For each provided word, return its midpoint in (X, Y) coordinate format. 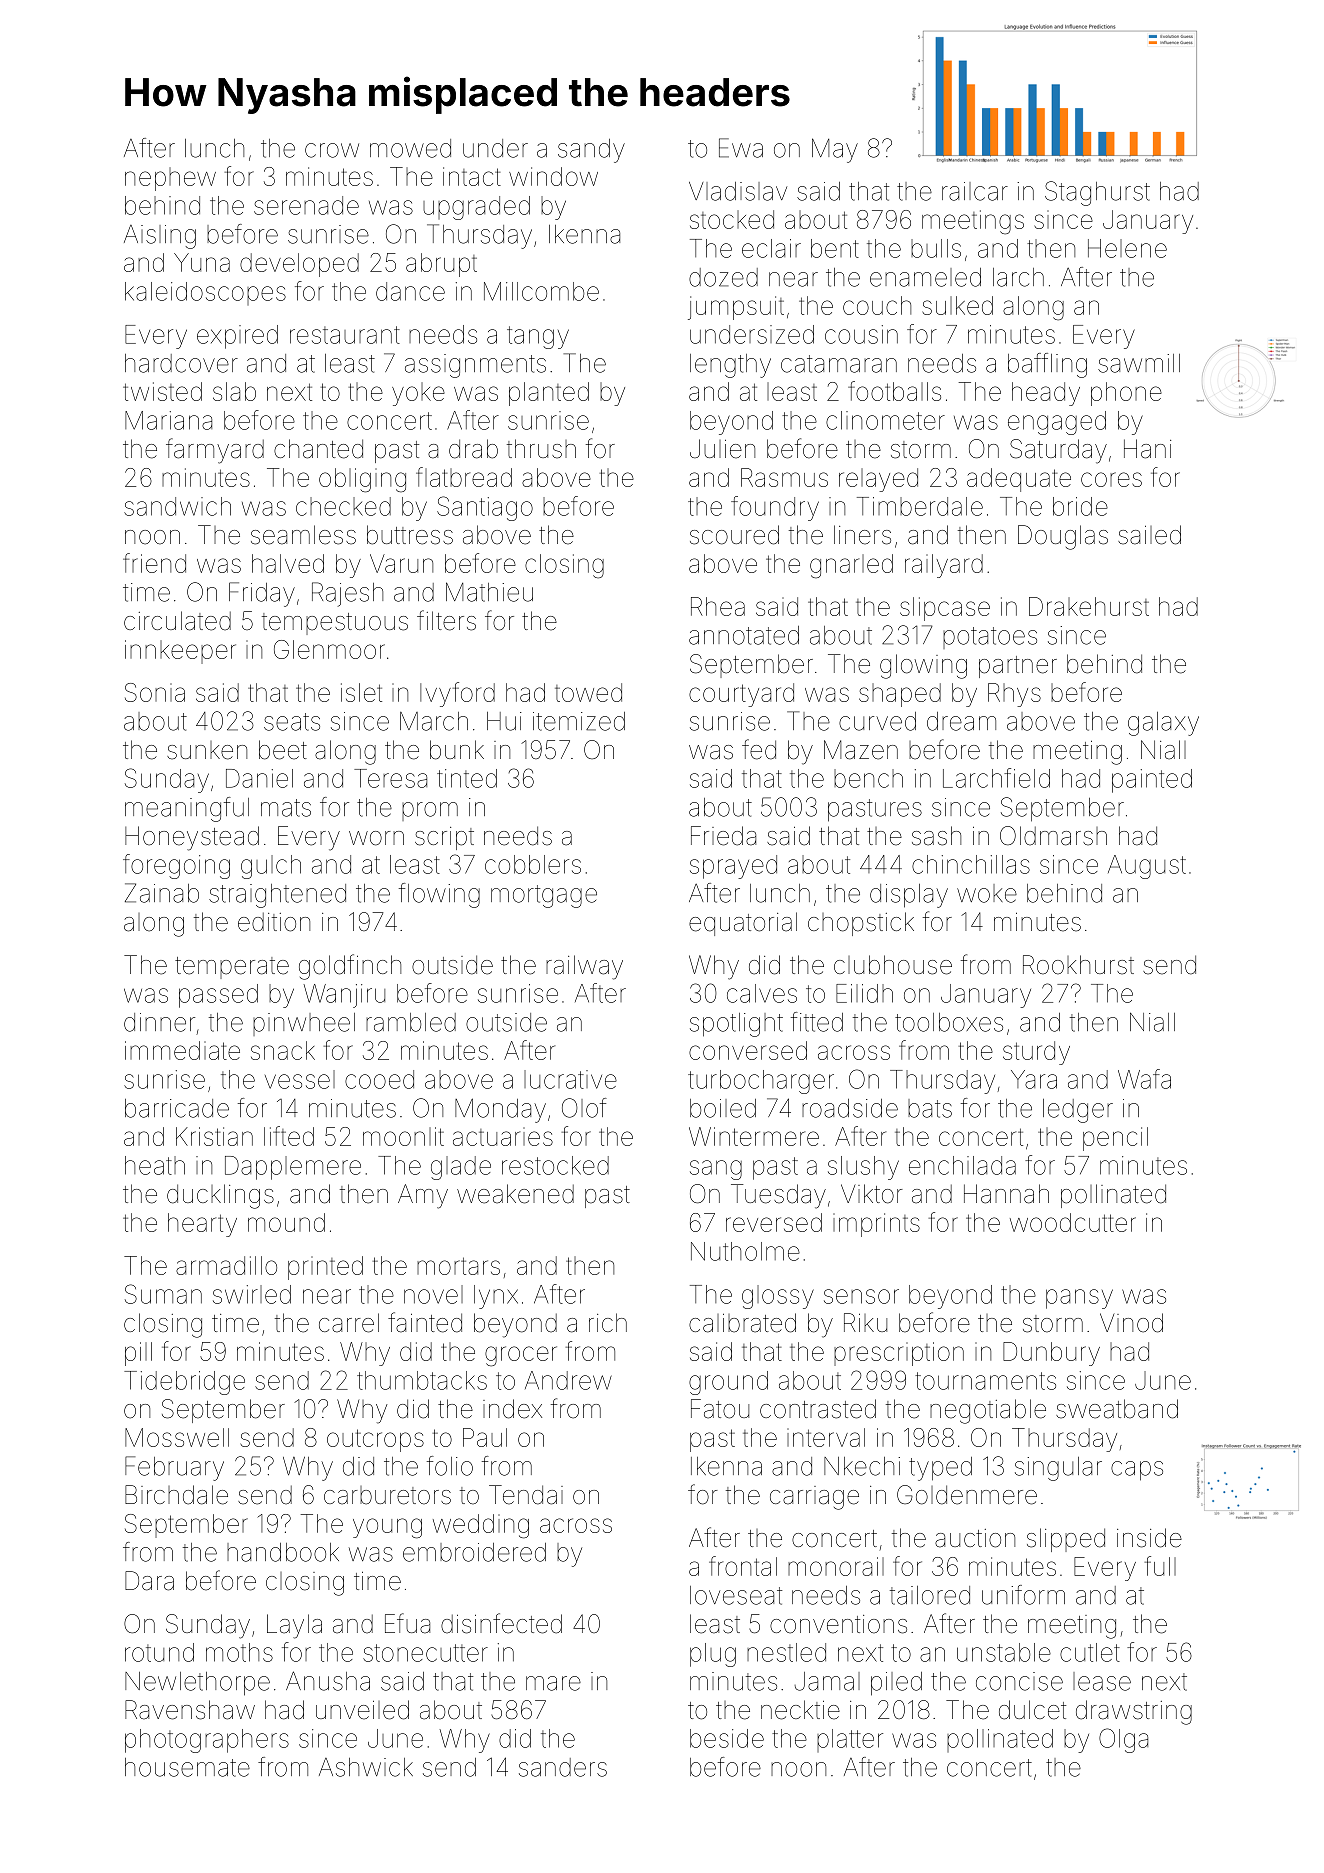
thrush (541, 449)
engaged (1057, 423)
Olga (1123, 1740)
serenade (306, 205)
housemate (187, 1767)
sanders (563, 1767)
